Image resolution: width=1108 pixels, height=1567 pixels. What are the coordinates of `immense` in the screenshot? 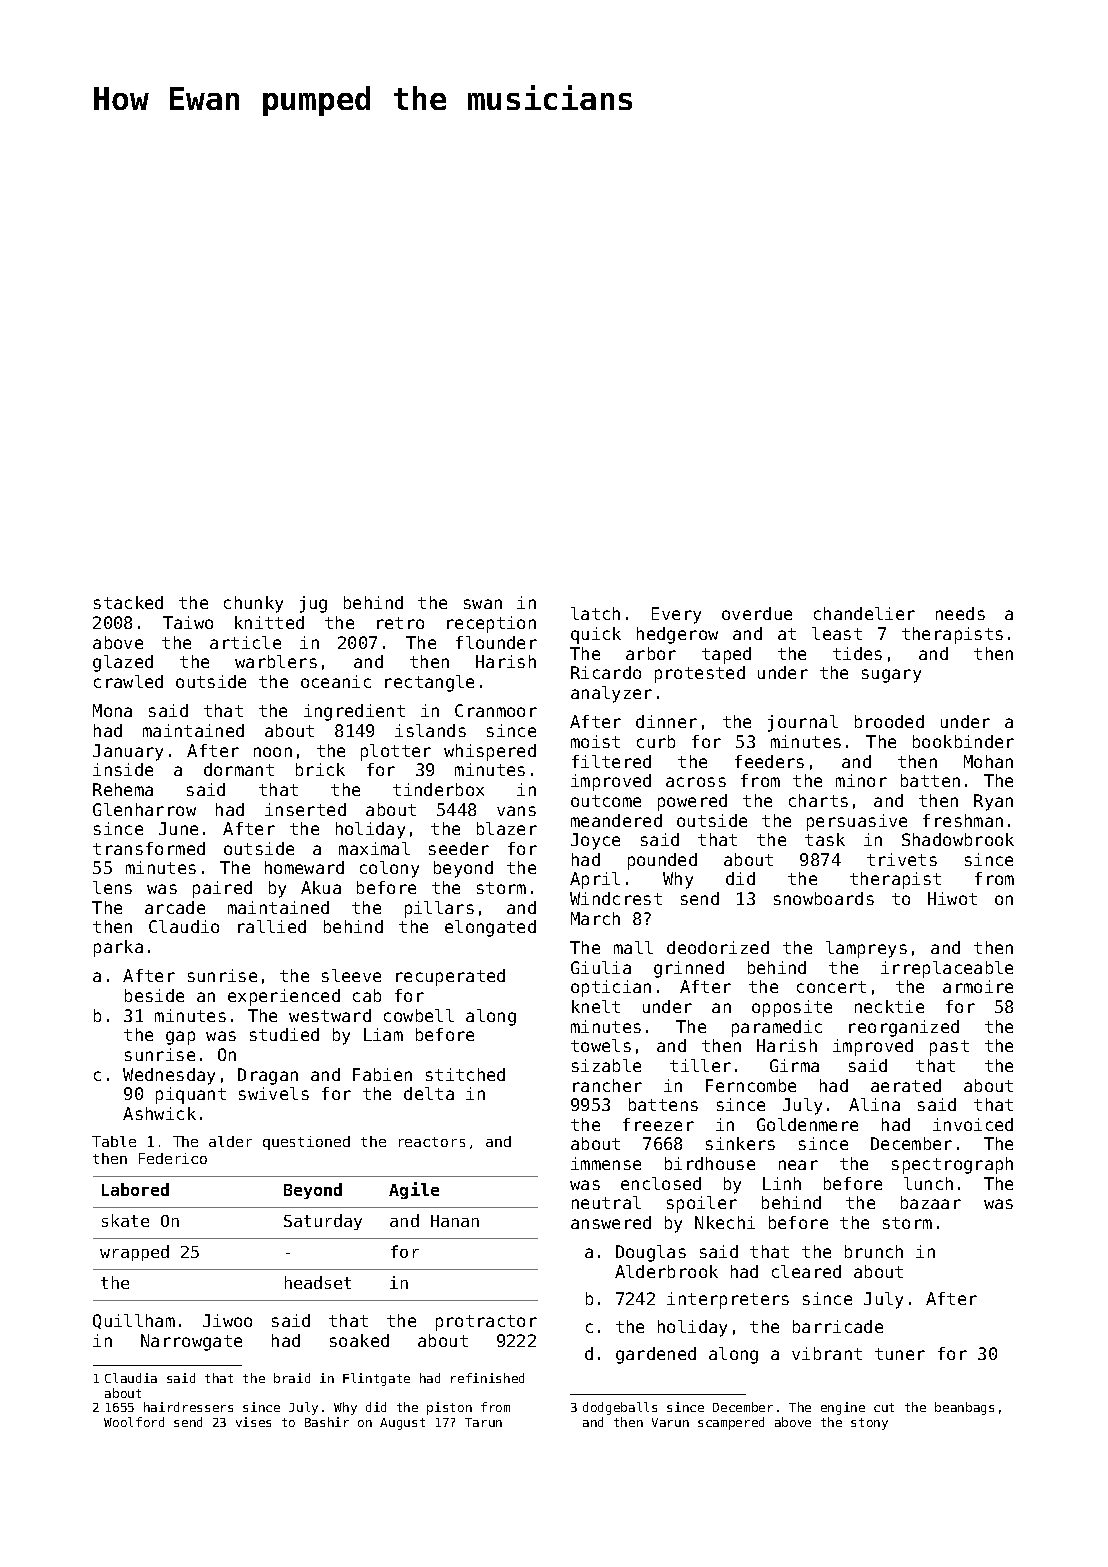 It's located at (606, 1163).
